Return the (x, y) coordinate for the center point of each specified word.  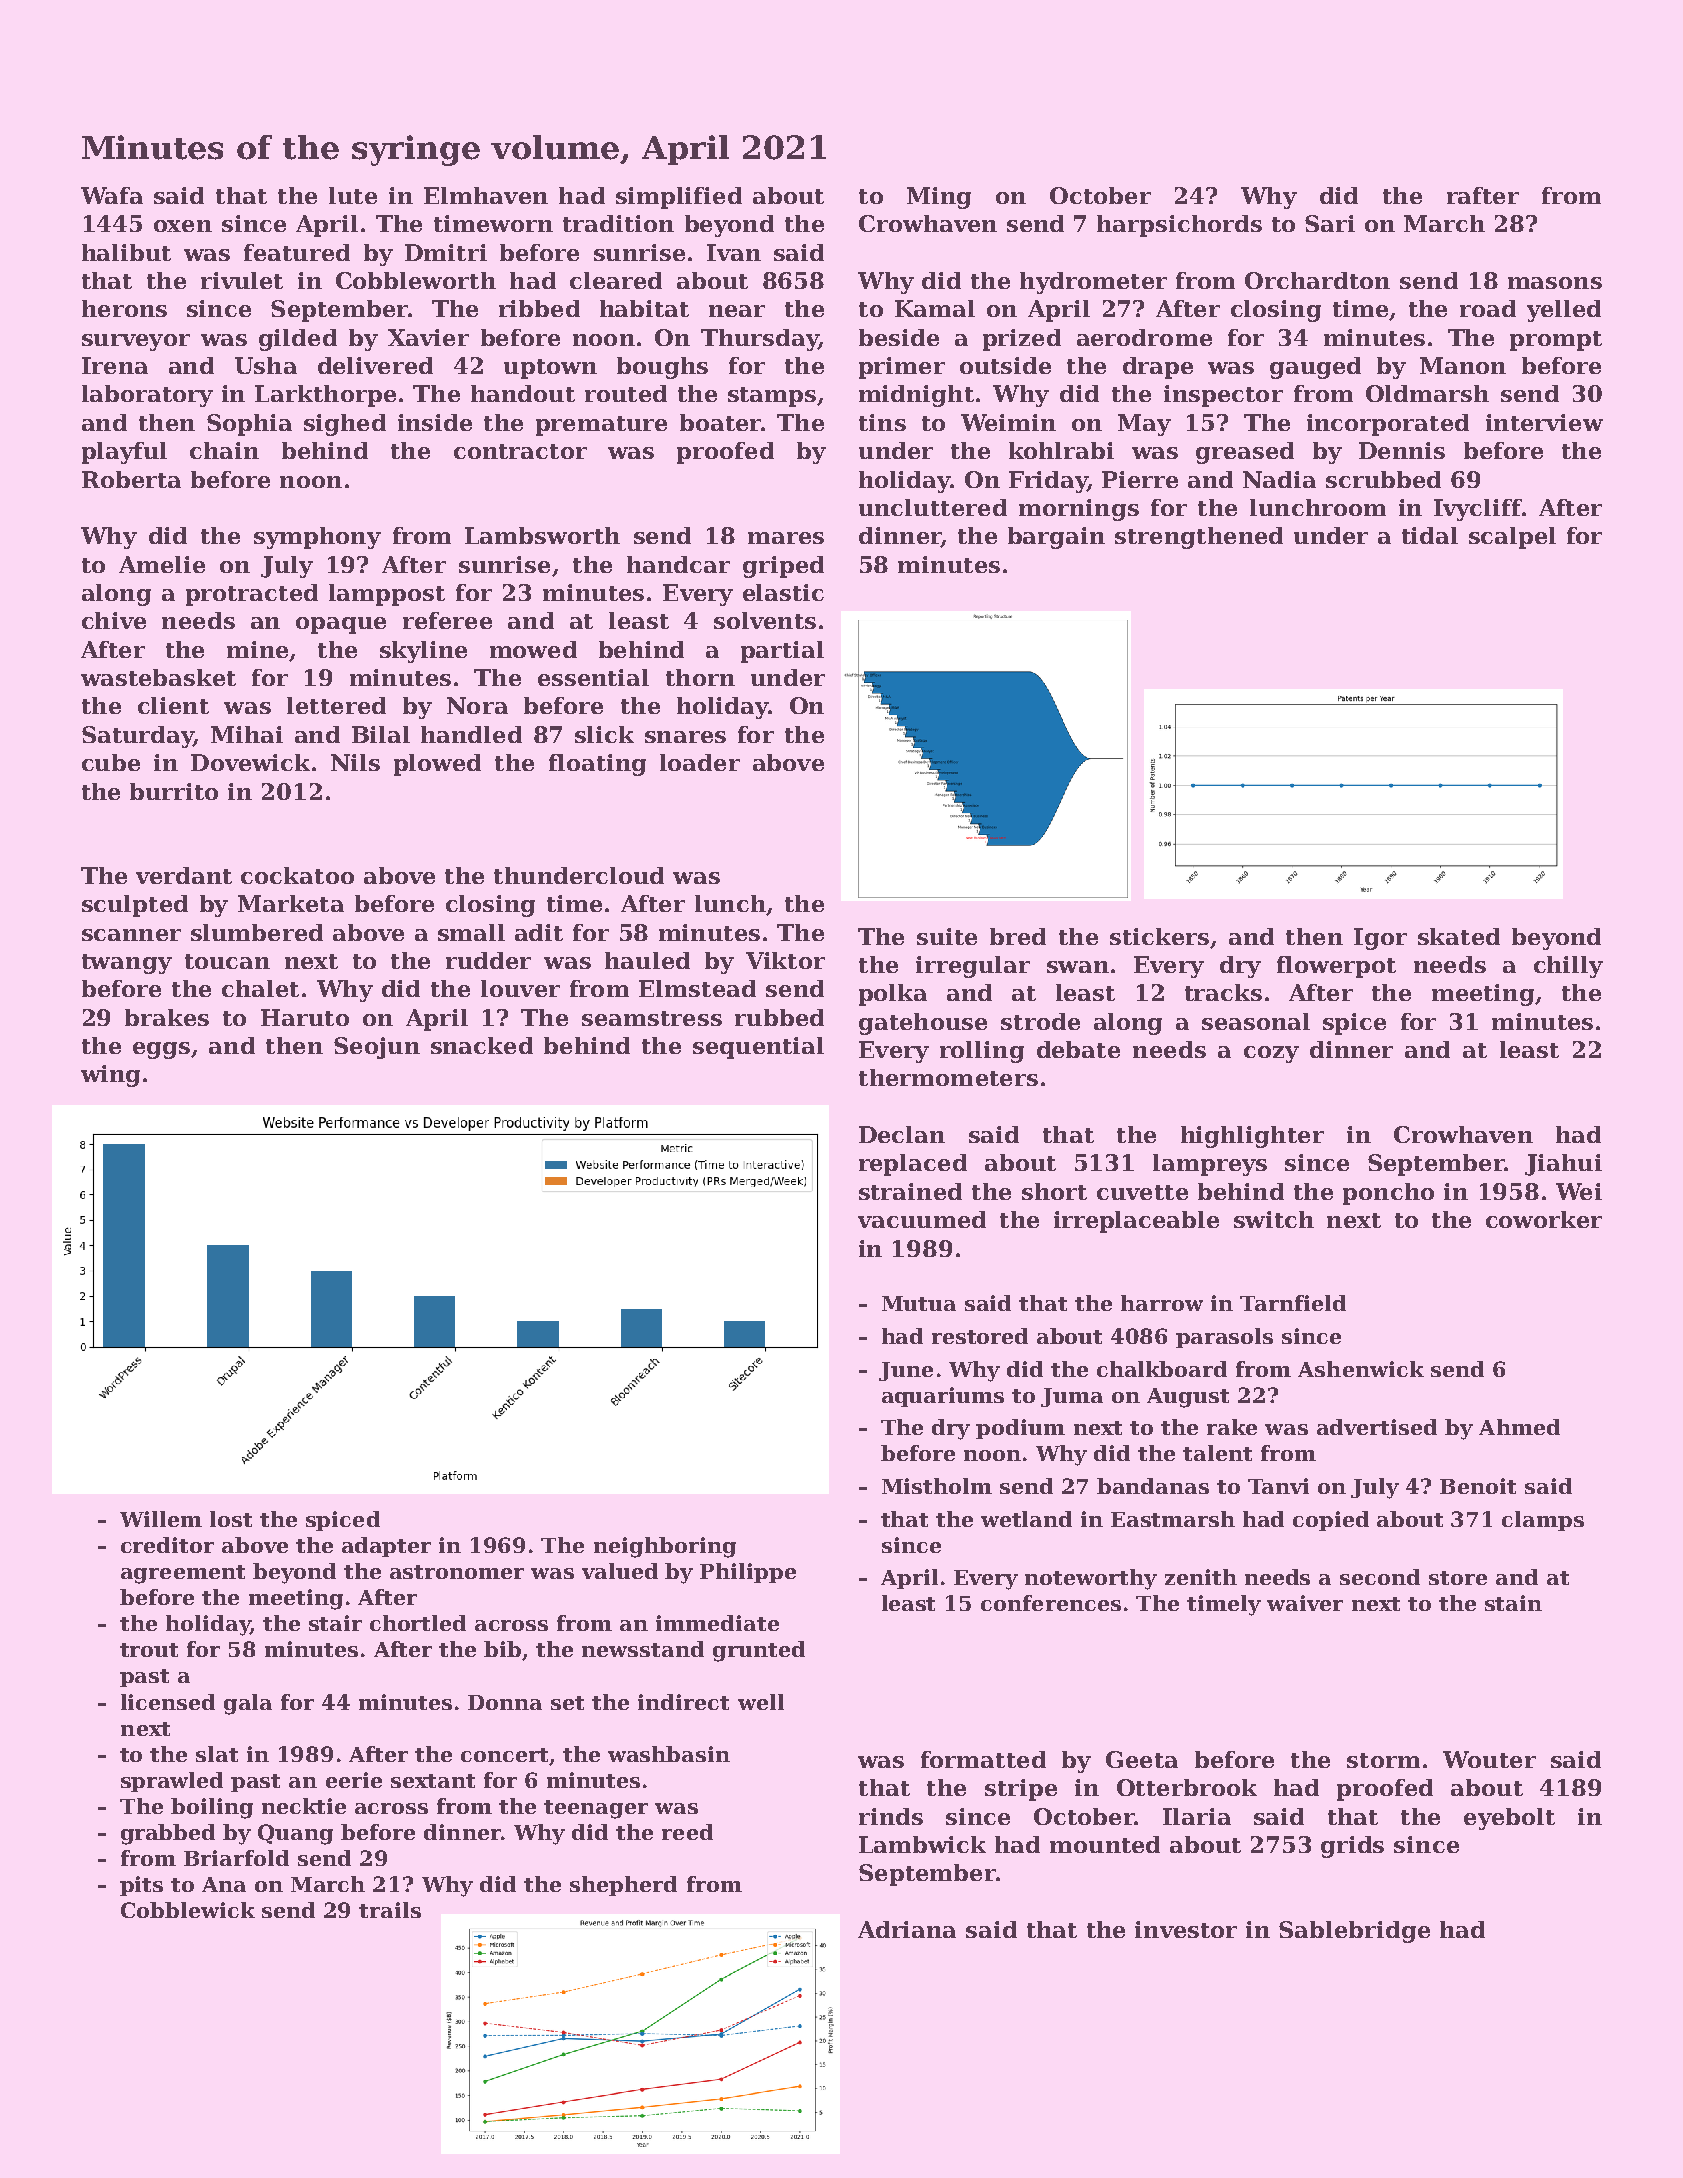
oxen (183, 226)
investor (1186, 1929)
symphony (317, 538)
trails (390, 1910)
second (1380, 1577)
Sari (1330, 223)
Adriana (907, 1929)
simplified (679, 198)
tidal (1430, 535)
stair (335, 1623)
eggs (161, 1050)
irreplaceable (1136, 1222)
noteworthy (1091, 1579)
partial (782, 652)
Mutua (919, 1303)
